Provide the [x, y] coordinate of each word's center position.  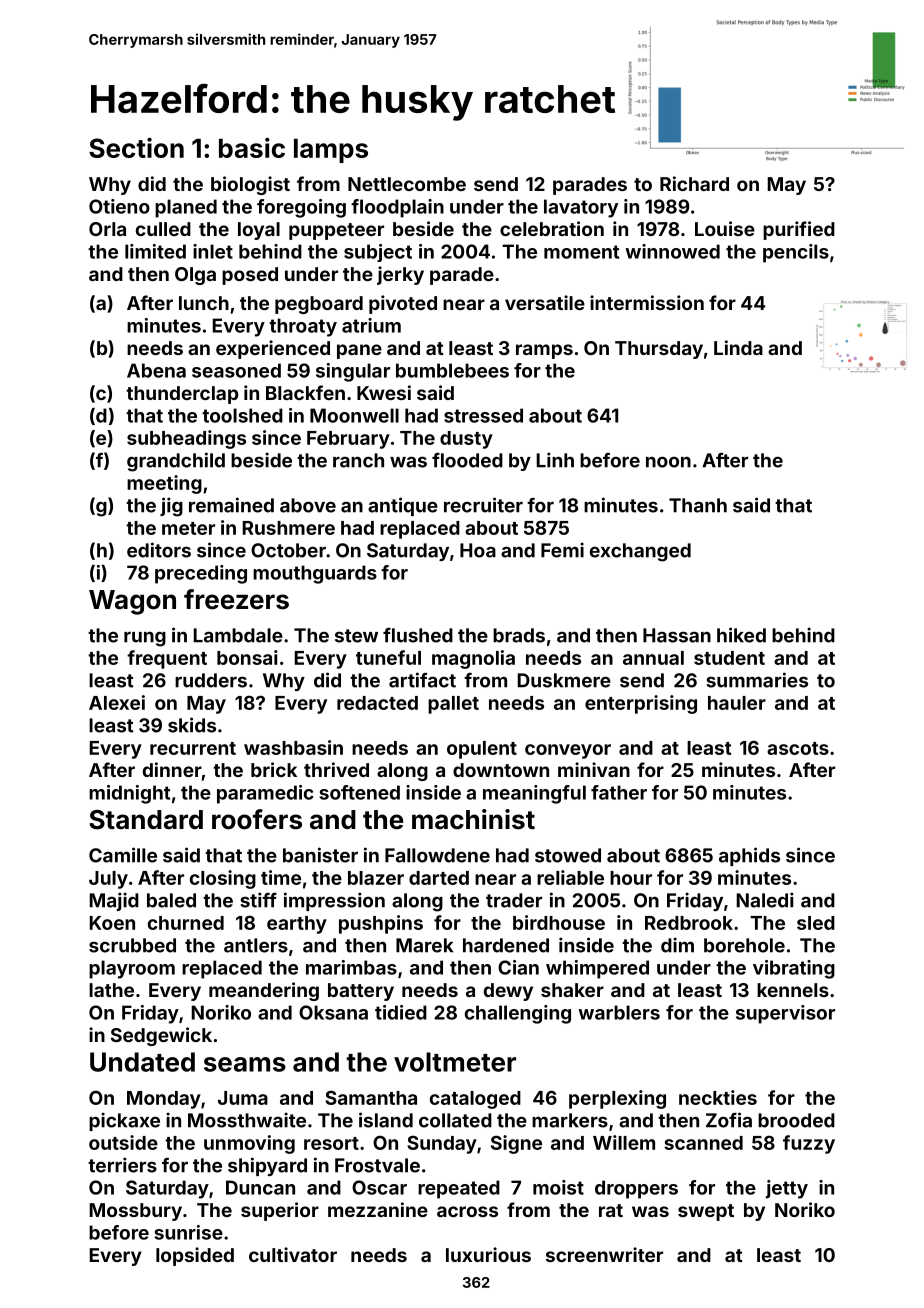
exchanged [640, 552]
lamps [331, 151]
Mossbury [135, 1212]
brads [519, 635]
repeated [459, 1189]
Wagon [132, 602]
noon [668, 462]
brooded [796, 1120]
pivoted [403, 304]
